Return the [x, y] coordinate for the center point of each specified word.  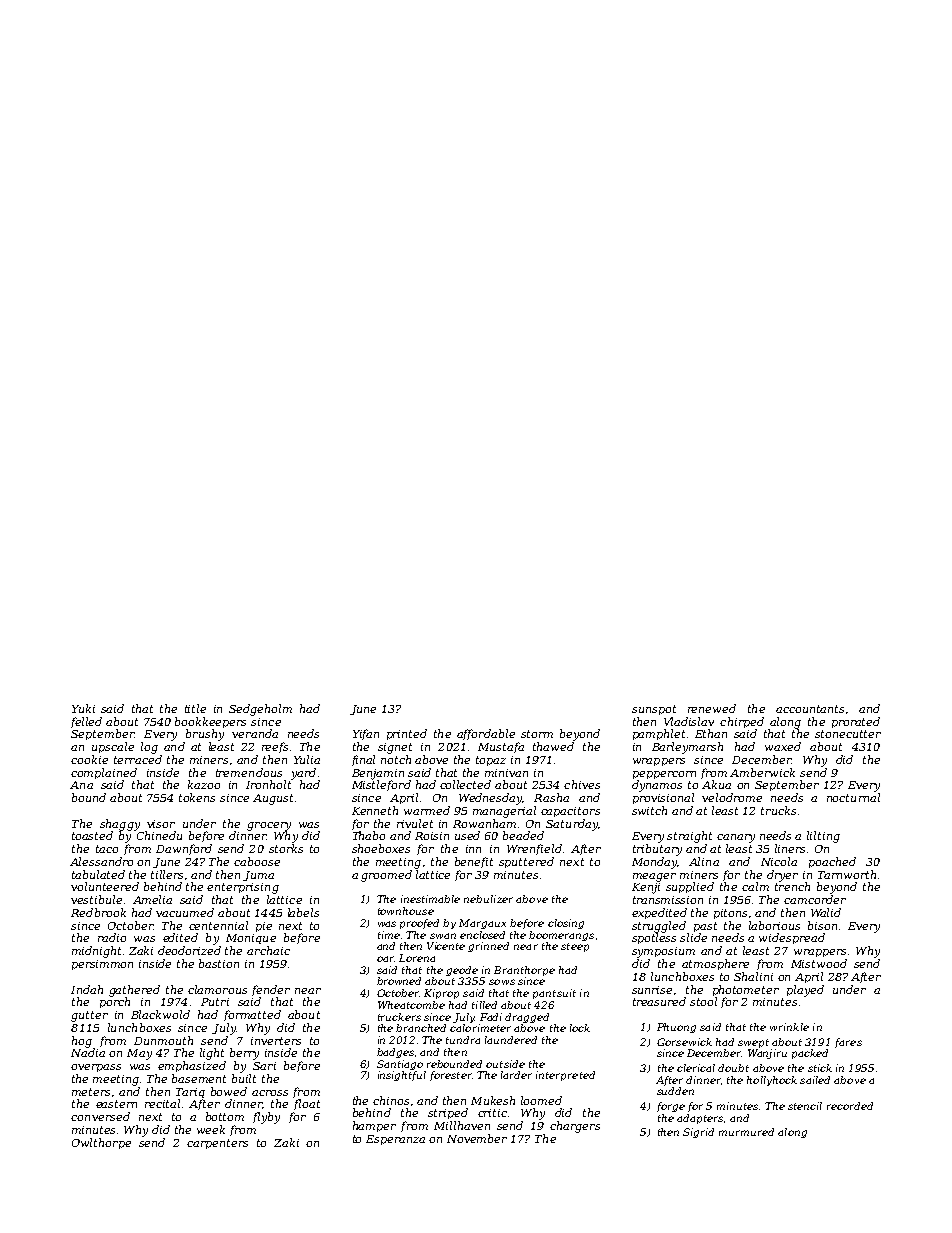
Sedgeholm [260, 710]
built [244, 1078]
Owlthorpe [101, 1143]
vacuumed [185, 912]
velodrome [732, 797]
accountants [810, 709]
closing [566, 924]
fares [848, 1043]
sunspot [654, 710]
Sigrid [698, 1133]
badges [395, 1053]
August [273, 799]
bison [822, 925]
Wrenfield [534, 849]
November [477, 1138]
